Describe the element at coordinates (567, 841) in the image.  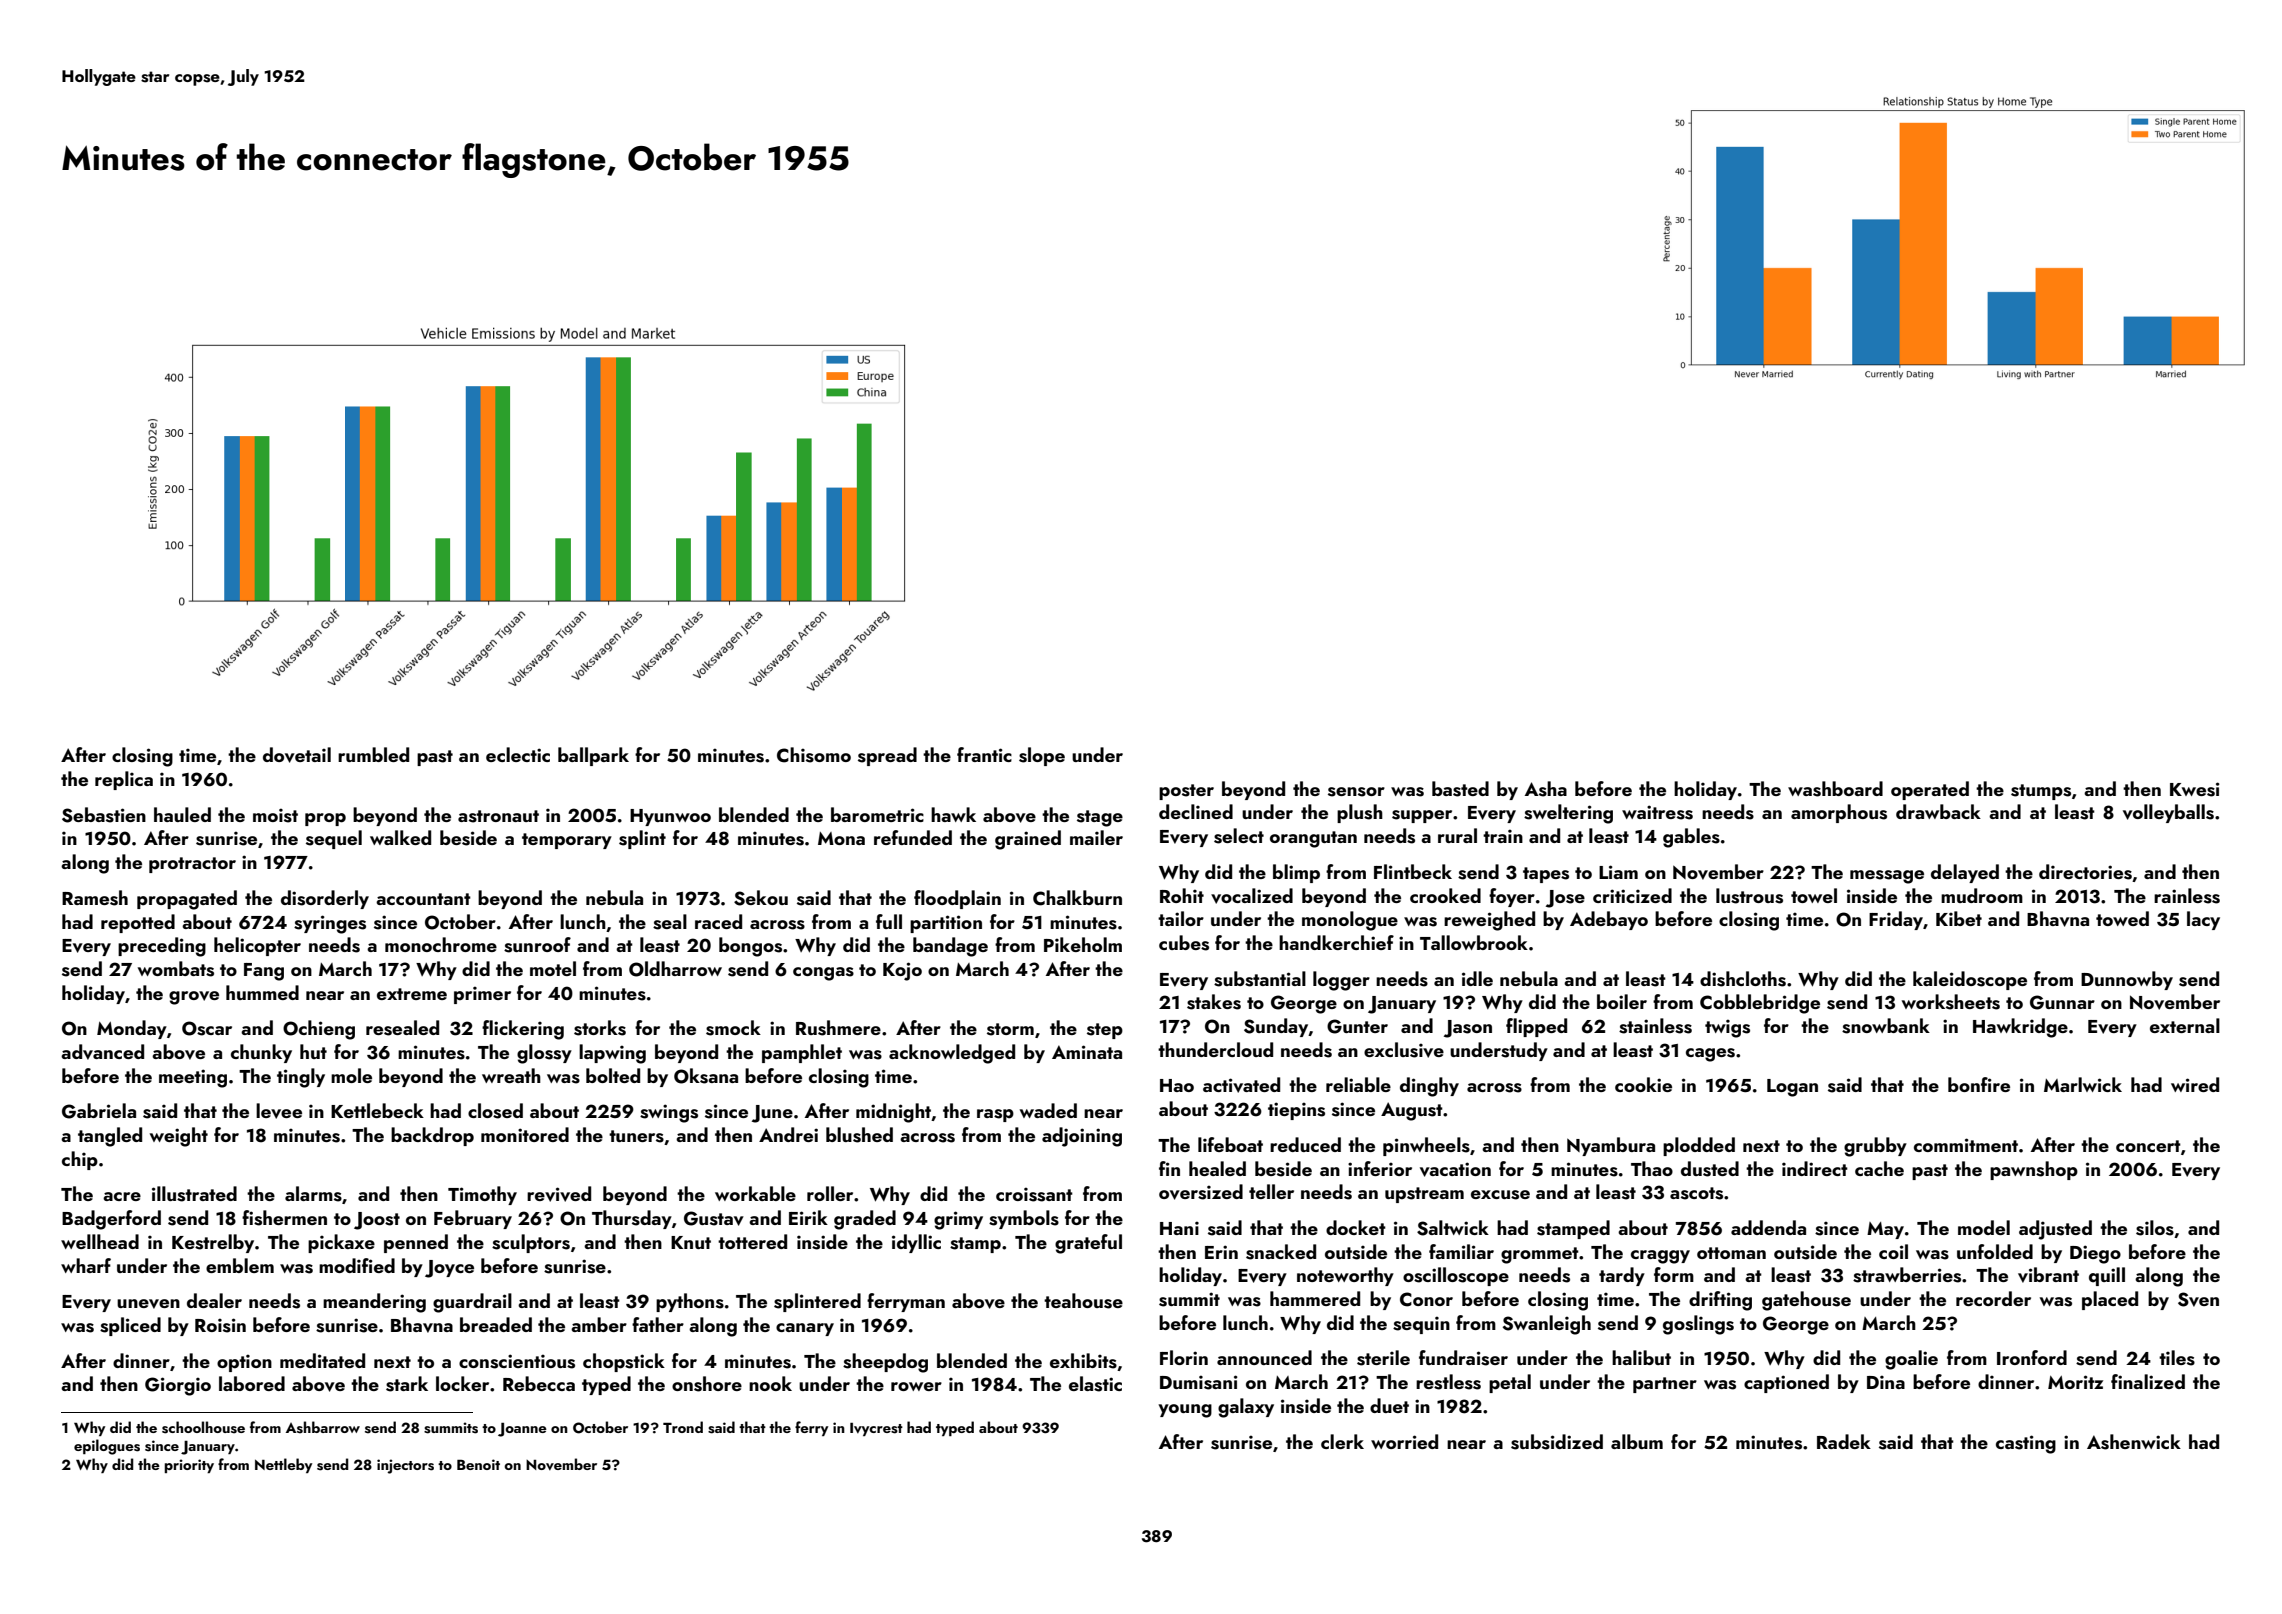
I see `temporary` at that location.
